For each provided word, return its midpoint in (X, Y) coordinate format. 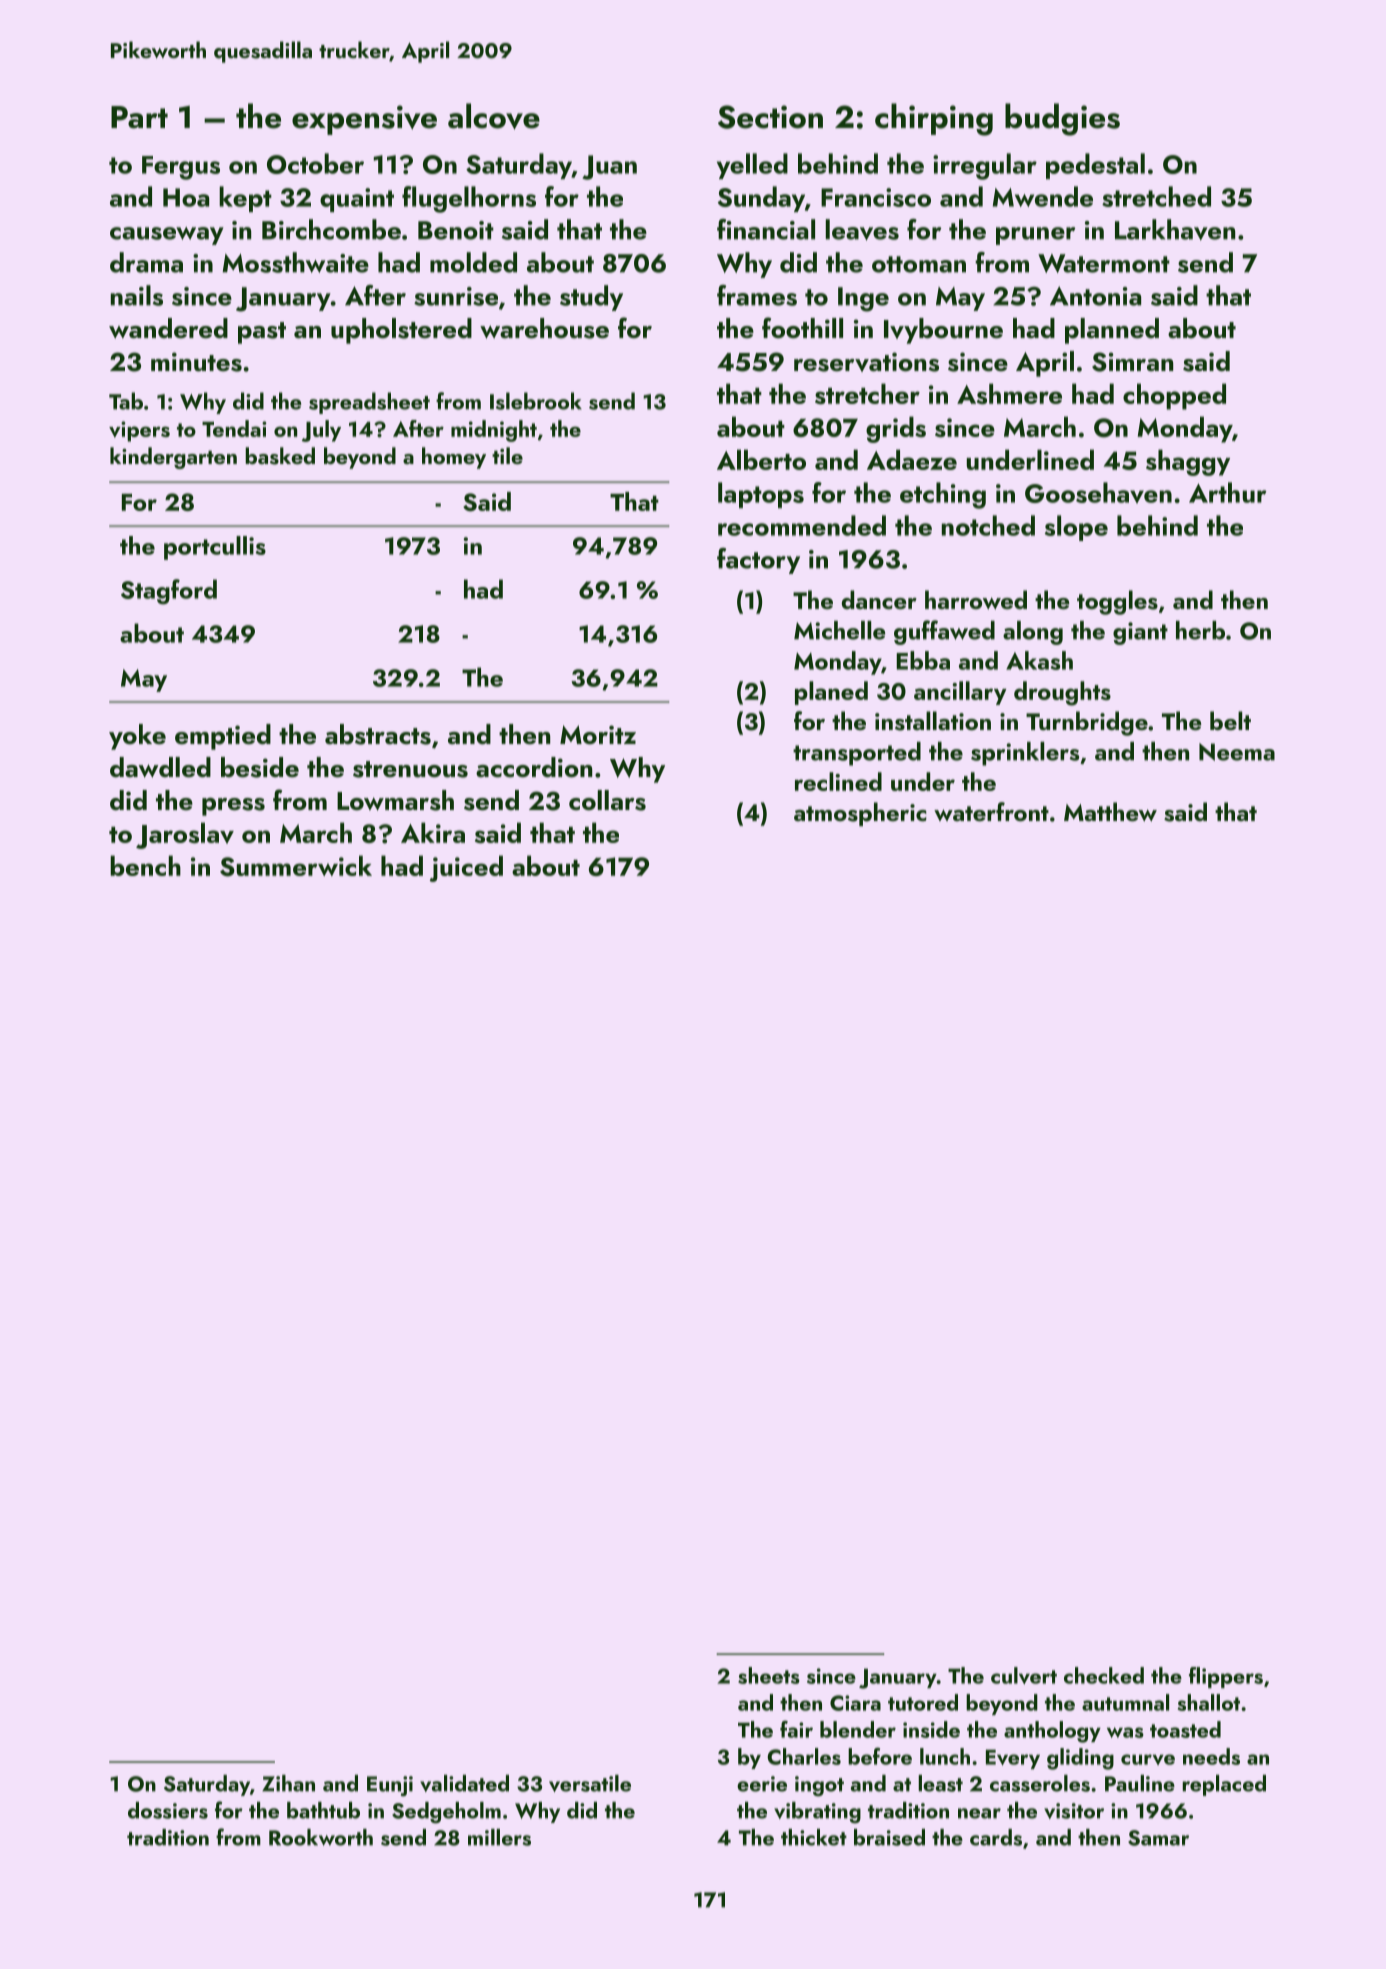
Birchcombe (331, 229)
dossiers (168, 1810)
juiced (466, 868)
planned (1112, 331)
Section (770, 117)
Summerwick (296, 866)
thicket (814, 1837)
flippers (1226, 1677)
